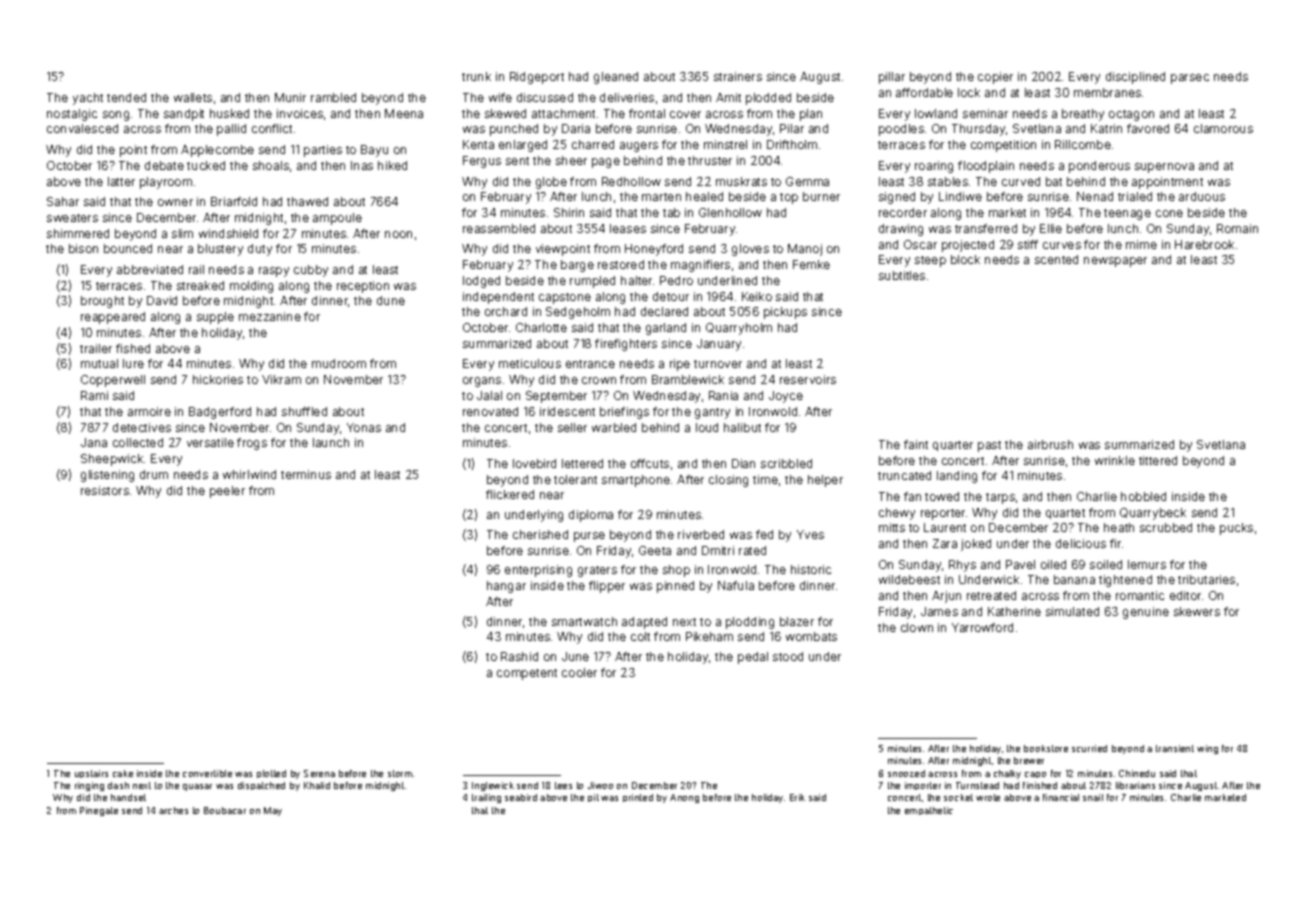 This document has height=924, width=1308. I want to click on tarps, so click(1000, 498).
